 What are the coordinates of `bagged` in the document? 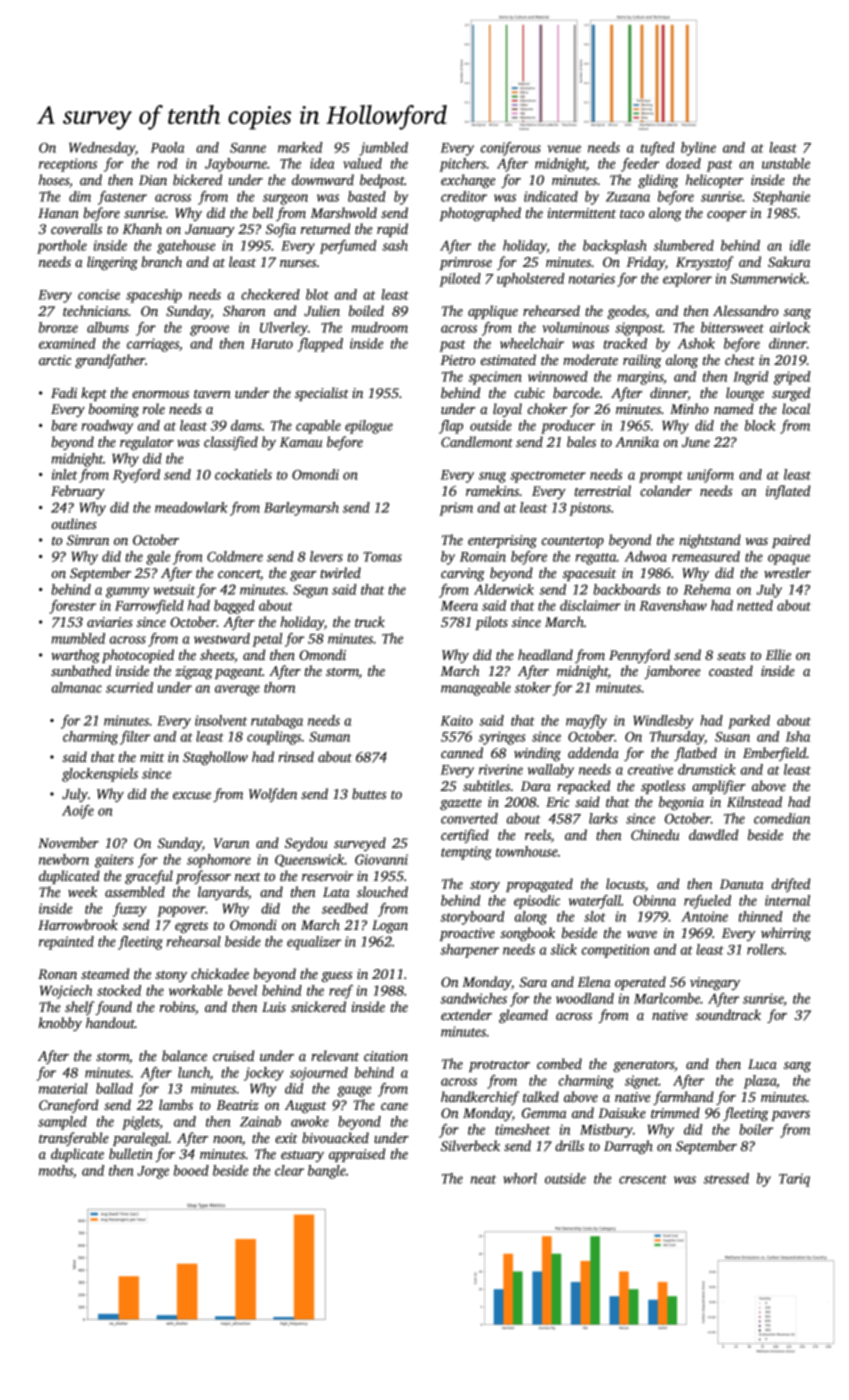 It's located at (234, 607).
